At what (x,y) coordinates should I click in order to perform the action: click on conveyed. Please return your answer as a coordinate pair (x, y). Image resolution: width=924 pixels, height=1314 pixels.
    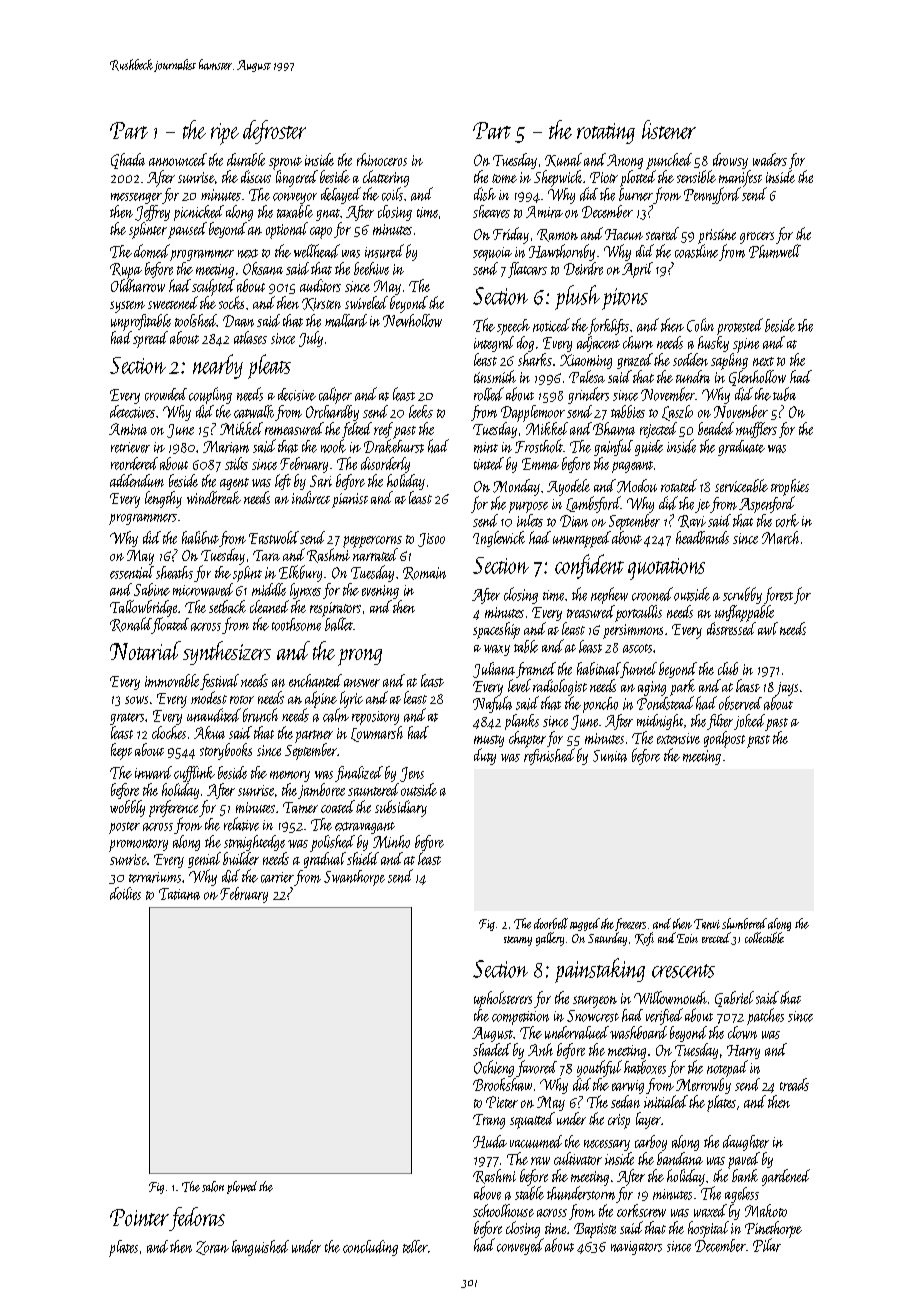
    Looking at the image, I should click on (520, 1246).
